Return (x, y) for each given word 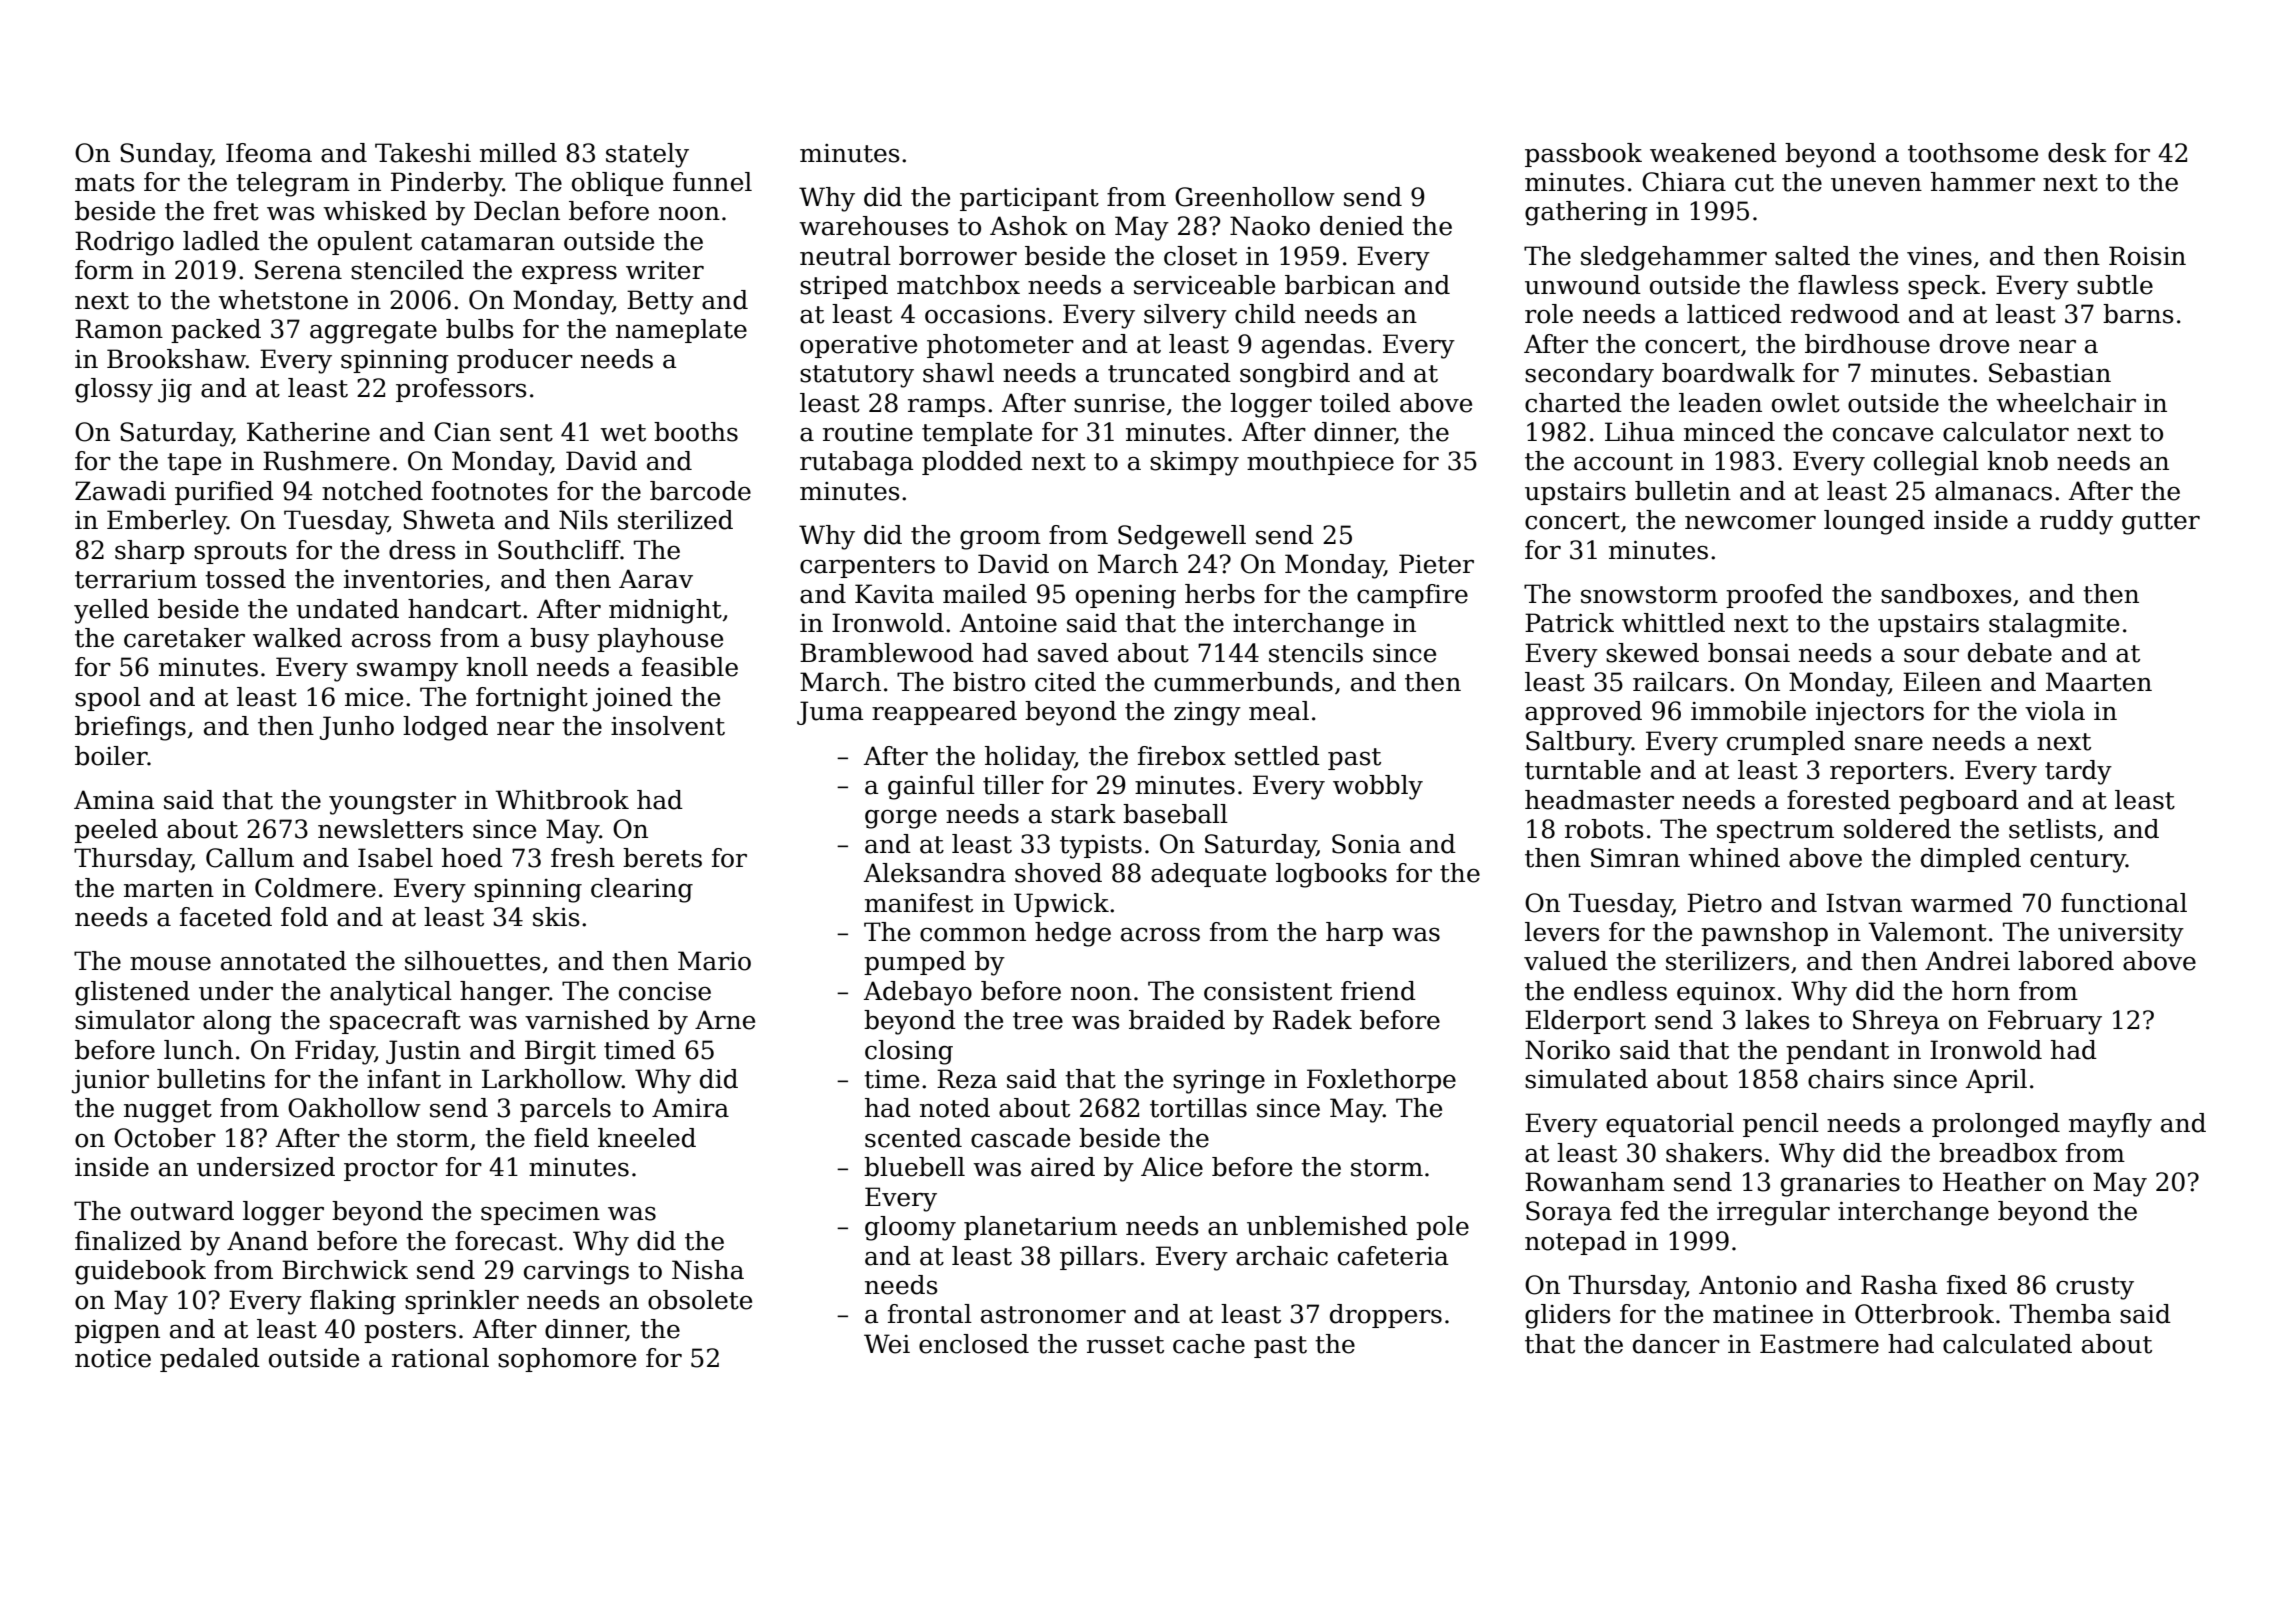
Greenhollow (1255, 197)
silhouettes (473, 961)
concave (1883, 435)
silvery (1185, 316)
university (2121, 935)
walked (297, 638)
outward (182, 1211)
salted (1812, 256)
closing (909, 1052)
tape (194, 464)
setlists (2052, 829)
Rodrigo (124, 243)
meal (1279, 711)
